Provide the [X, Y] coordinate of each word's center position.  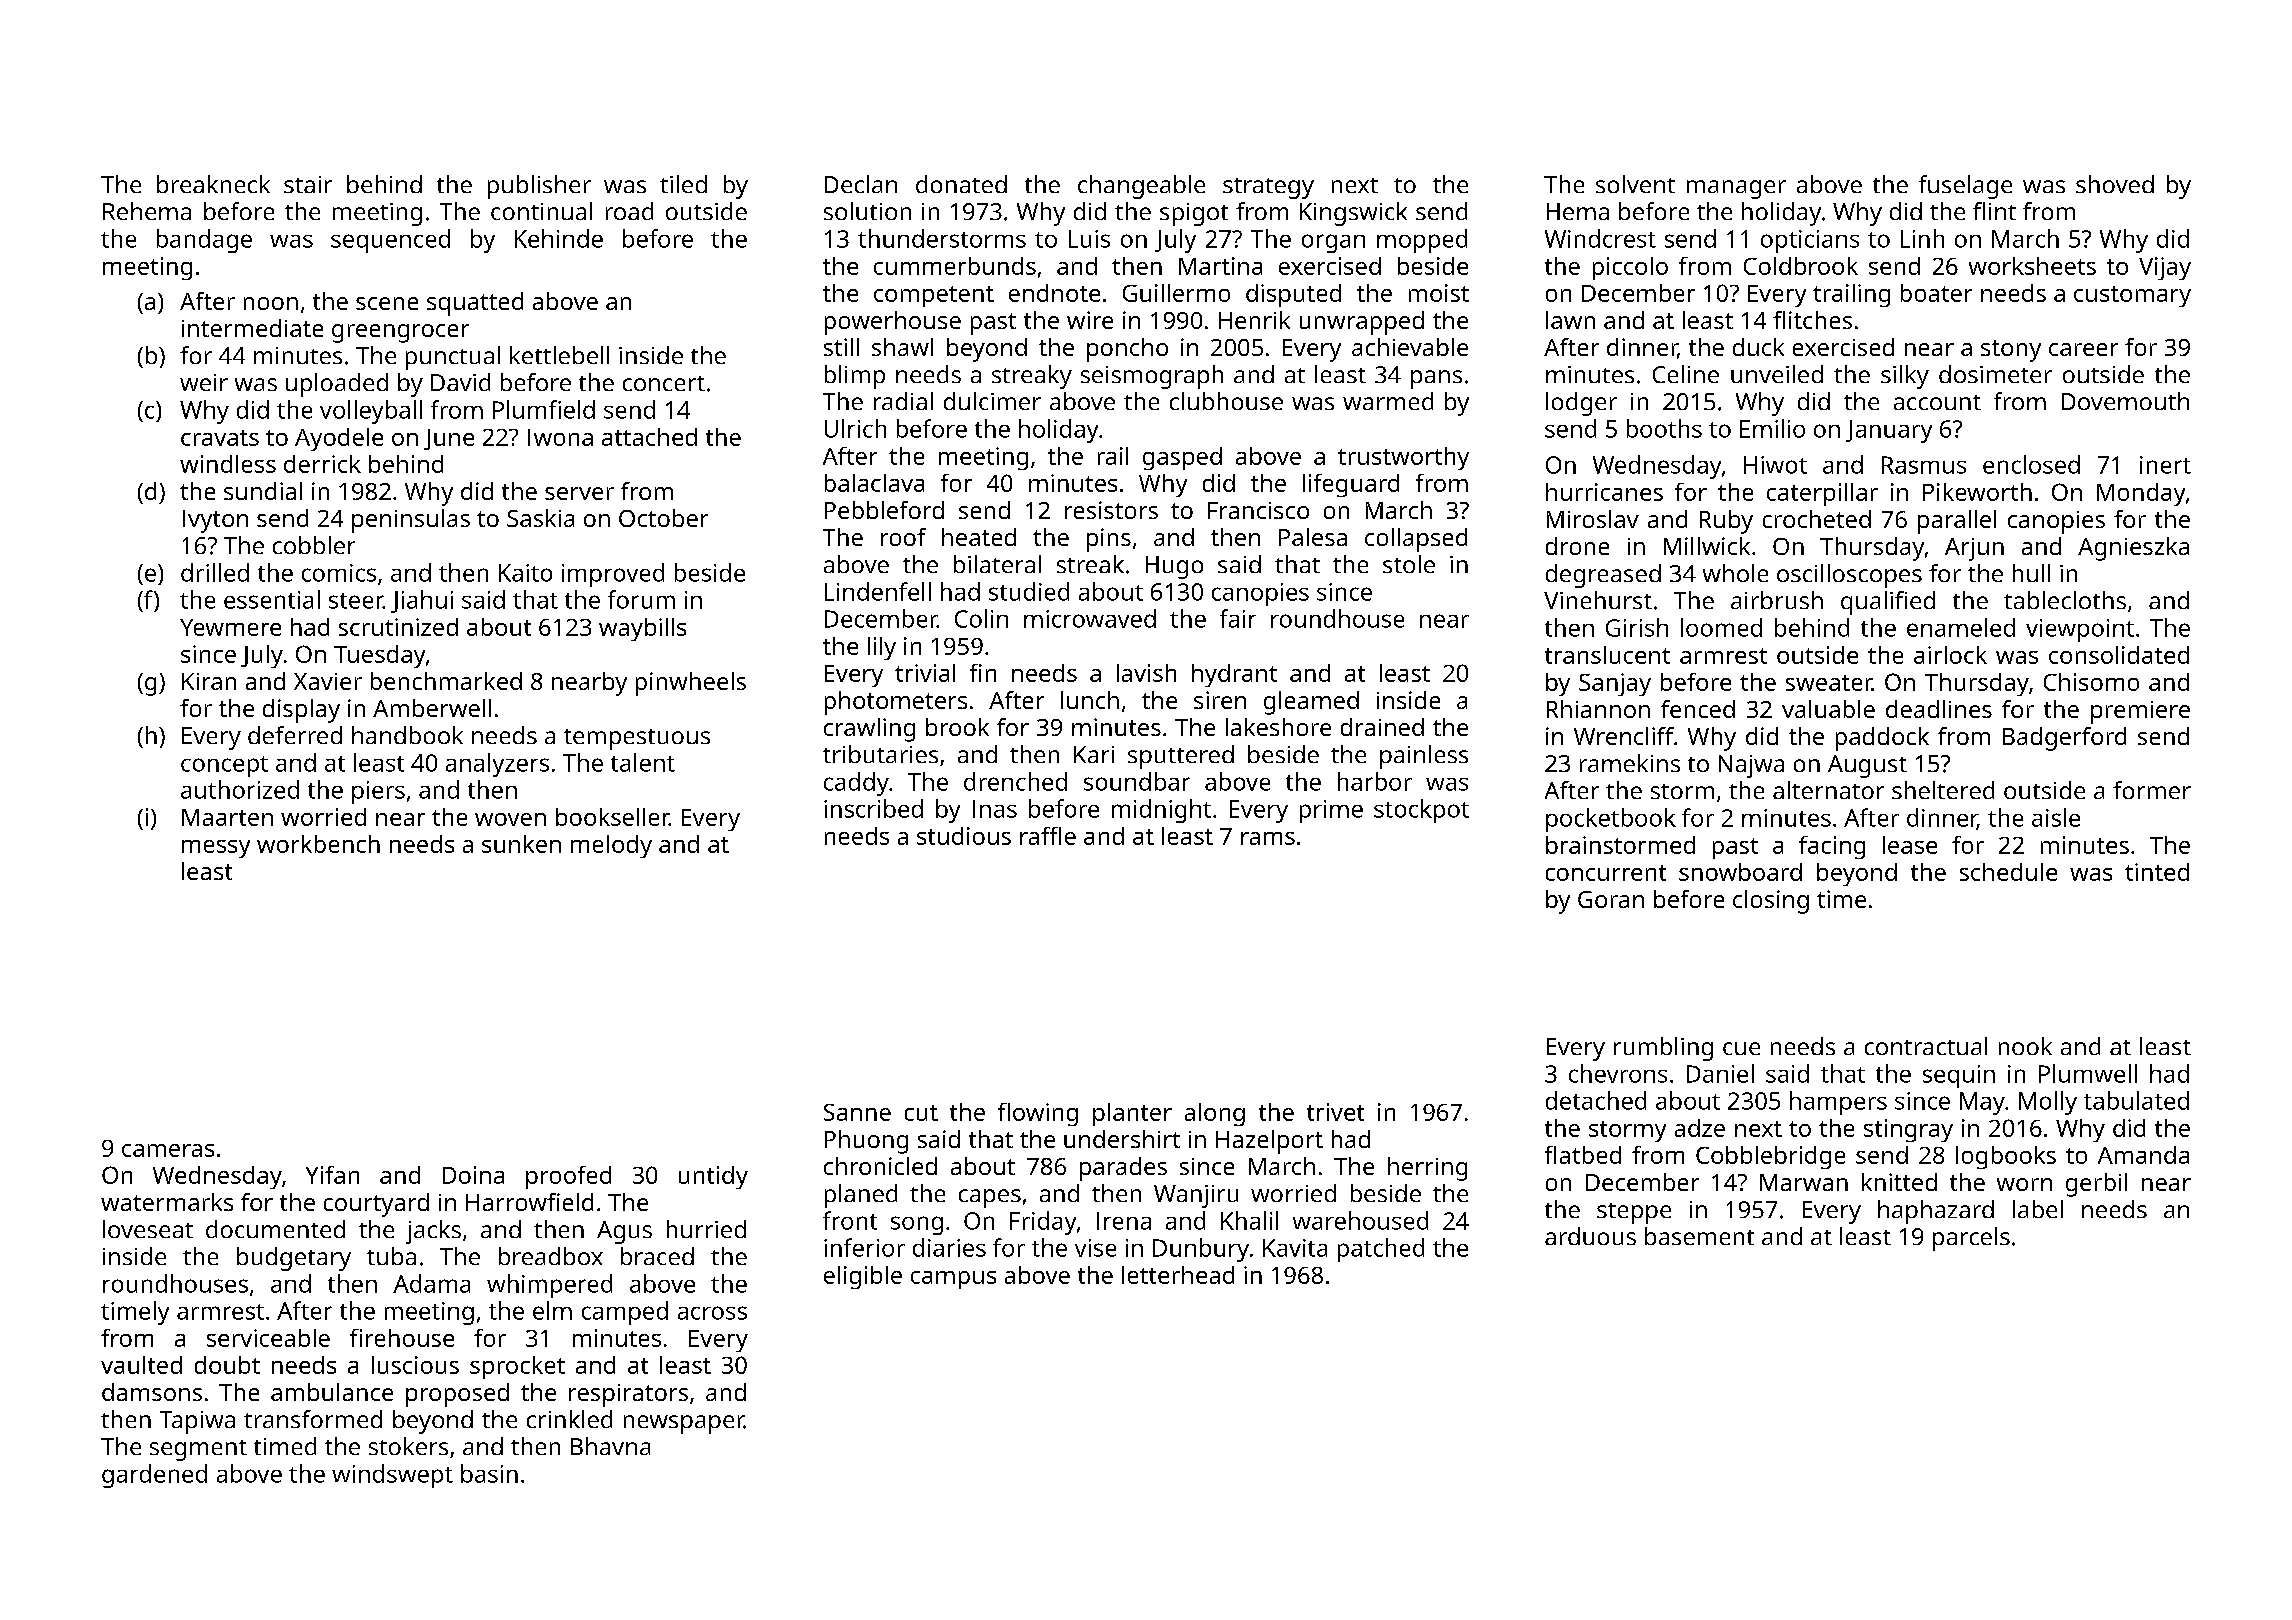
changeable [1141, 187]
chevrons [1618, 1073]
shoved [2115, 184]
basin [489, 1473]
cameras [168, 1150]
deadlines [1939, 709]
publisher [539, 187]
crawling [869, 730]
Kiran [209, 681]
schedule [2008, 872]
